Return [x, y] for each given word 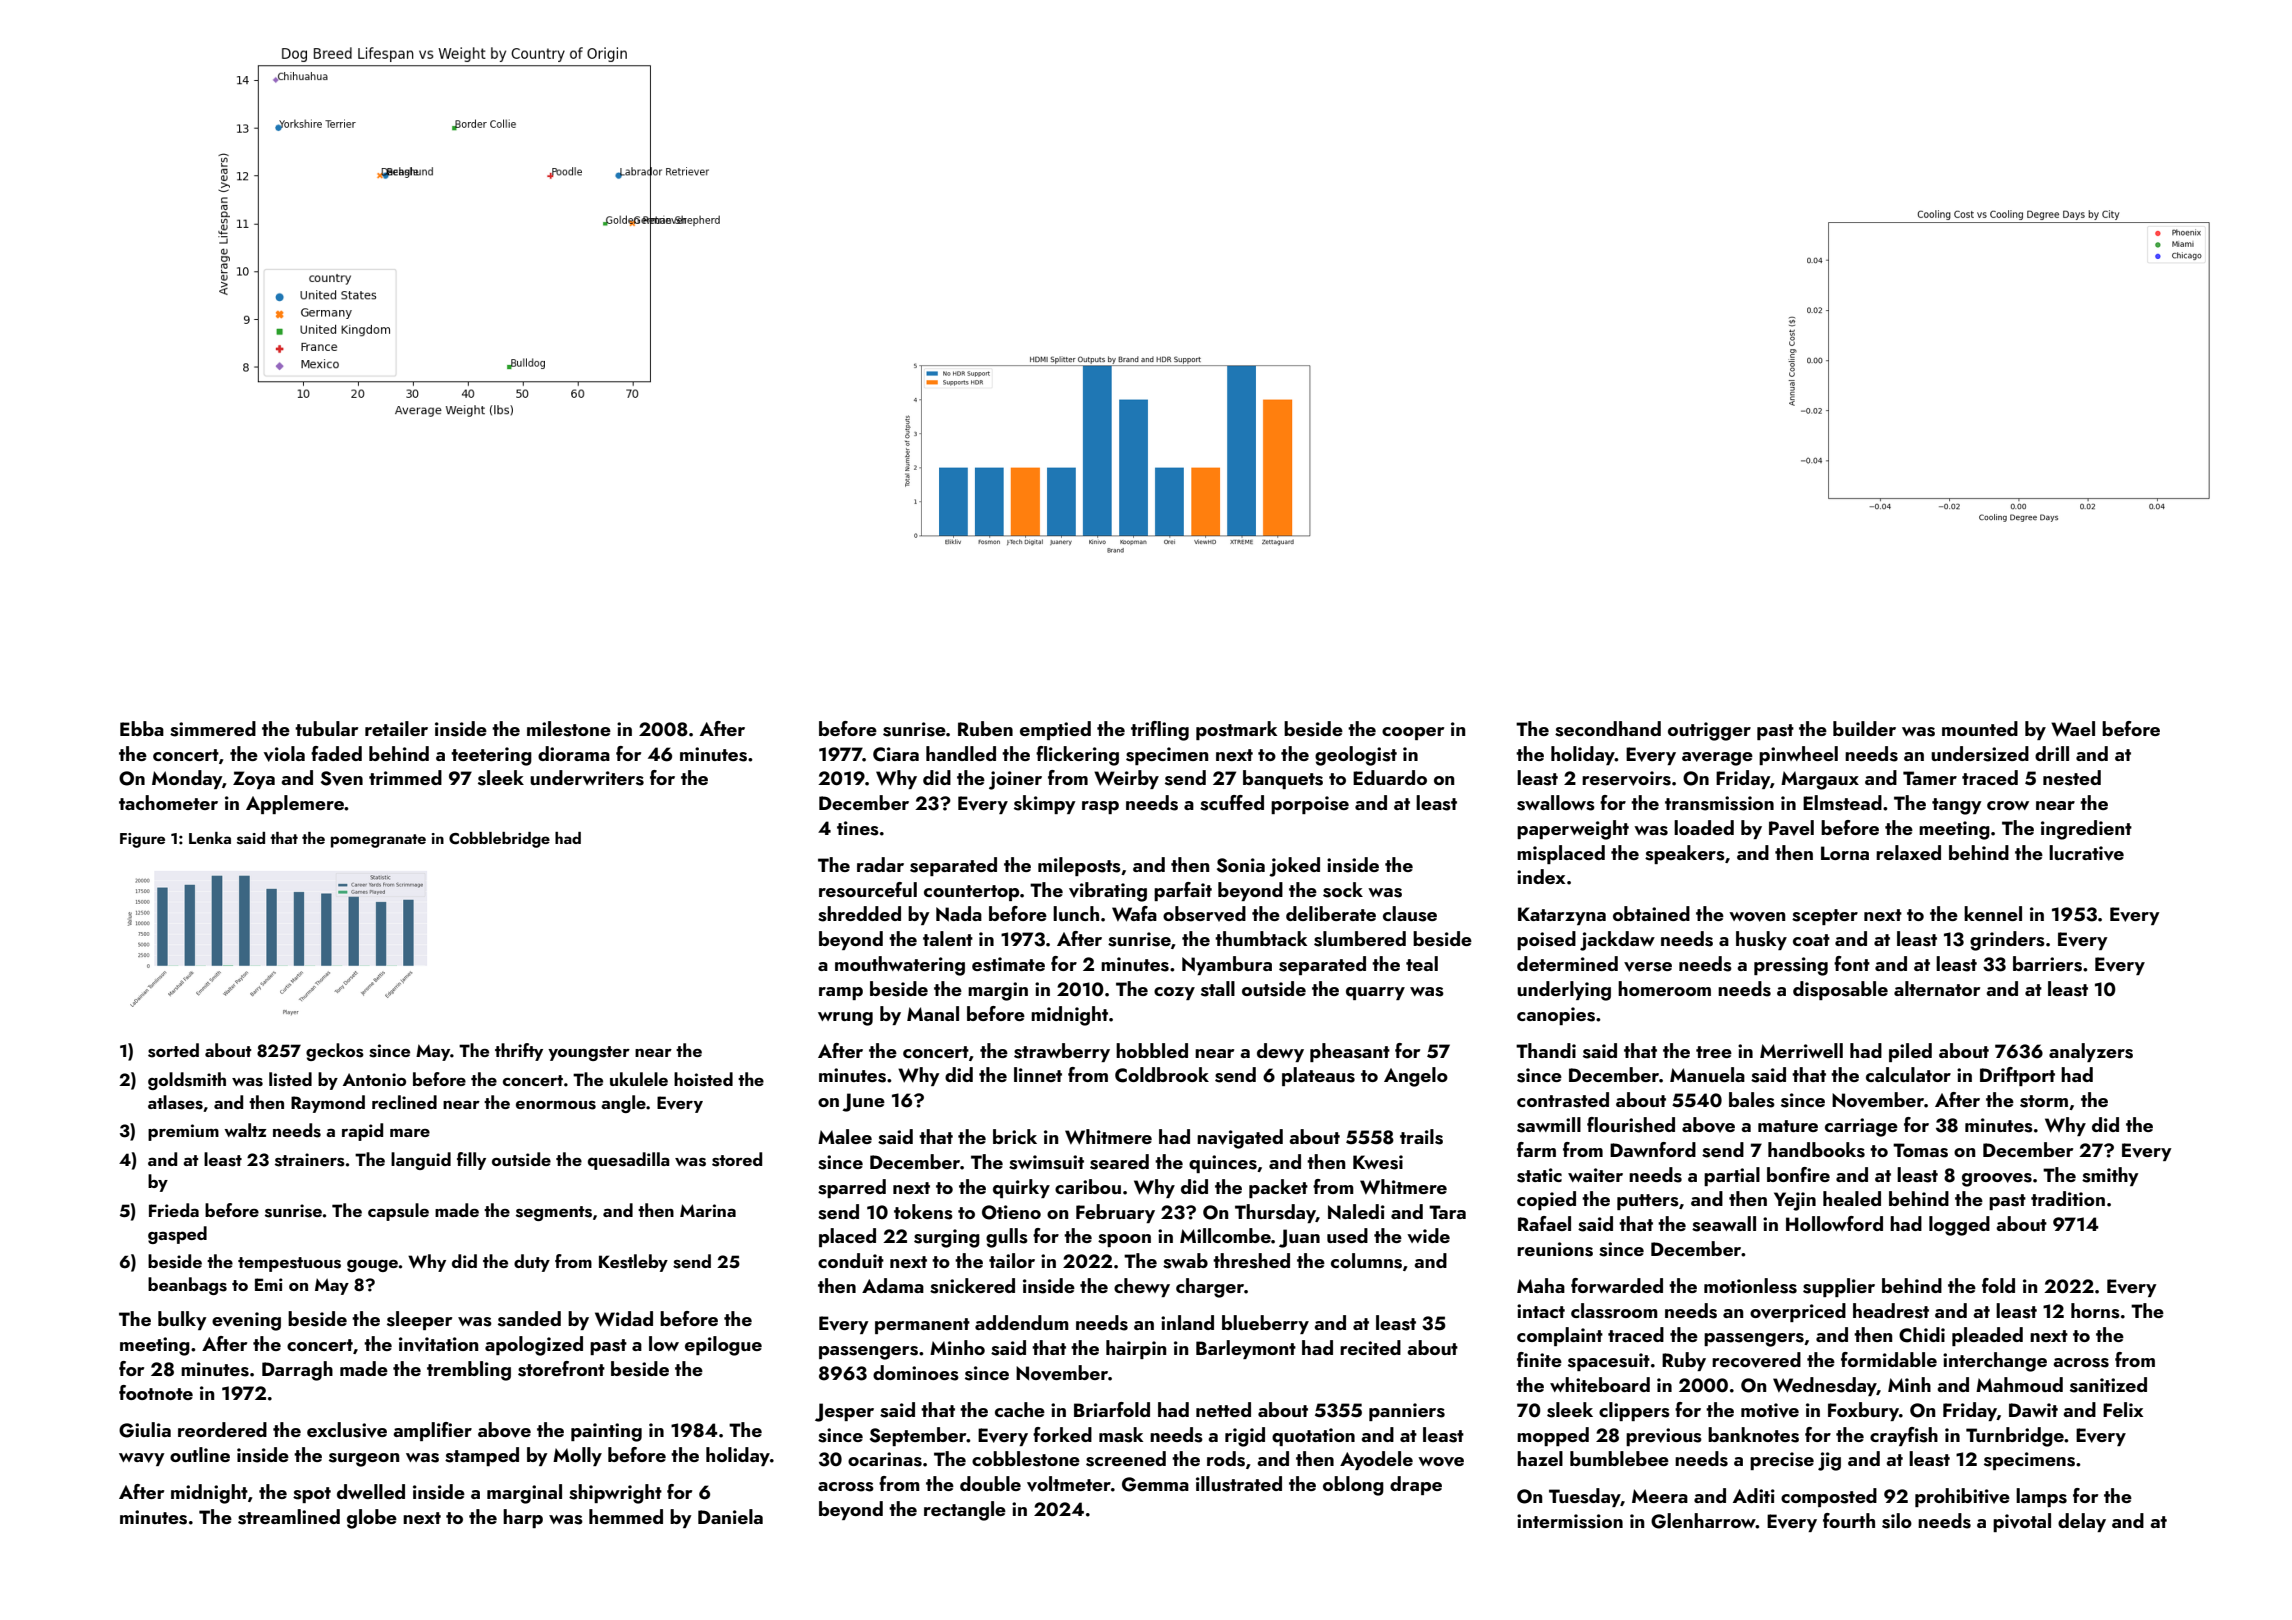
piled [1910, 1052]
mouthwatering [900, 966]
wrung [845, 1019]
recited [1370, 1347]
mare [410, 1132]
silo [1897, 1521]
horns [2095, 1311]
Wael [2073, 728]
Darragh [297, 1371]
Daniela [730, 1516]
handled [961, 753]
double [990, 1483]
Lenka [210, 838]
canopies [1556, 1016]
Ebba [142, 728]
